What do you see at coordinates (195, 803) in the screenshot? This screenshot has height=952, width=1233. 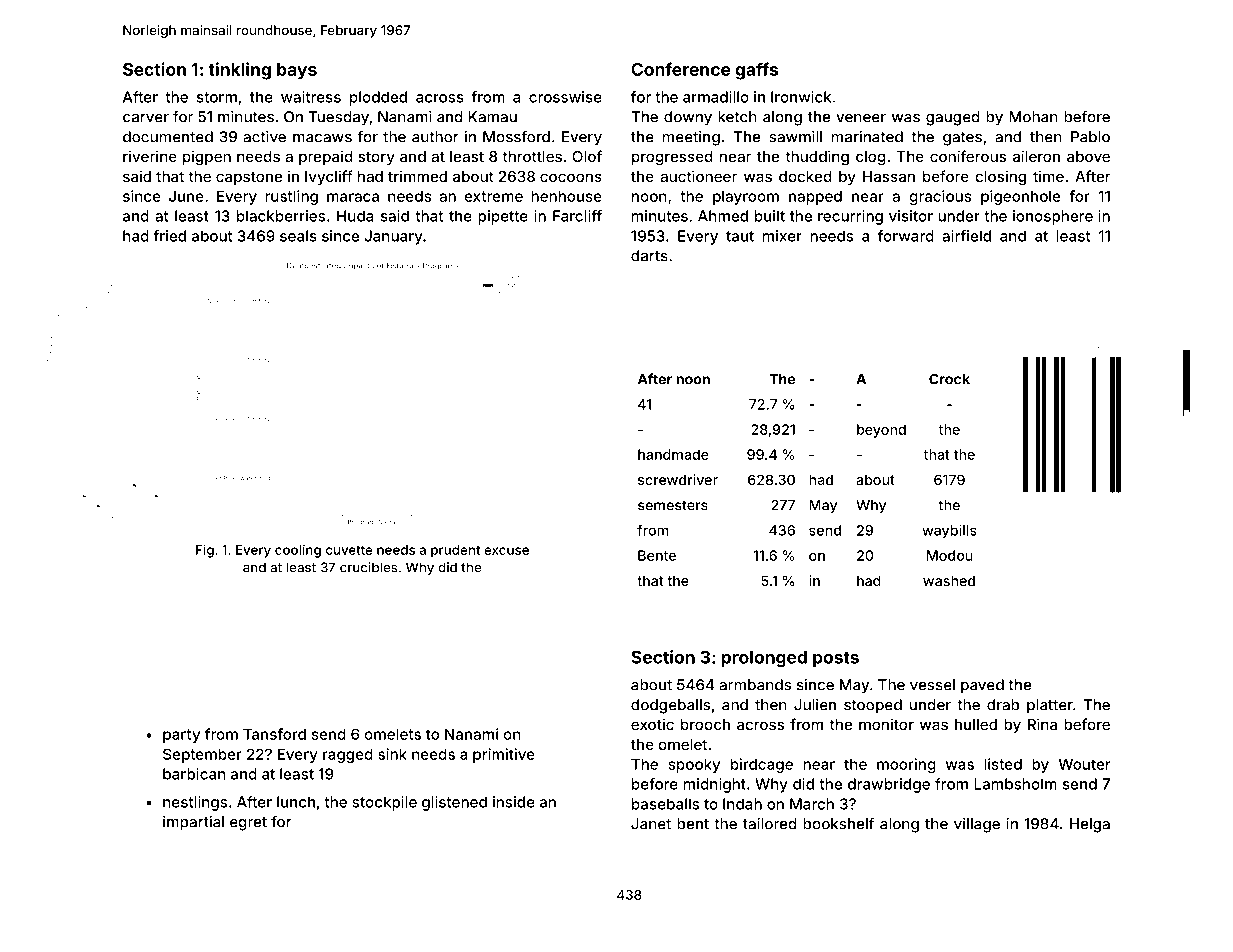 I see `nestlings` at bounding box center [195, 803].
